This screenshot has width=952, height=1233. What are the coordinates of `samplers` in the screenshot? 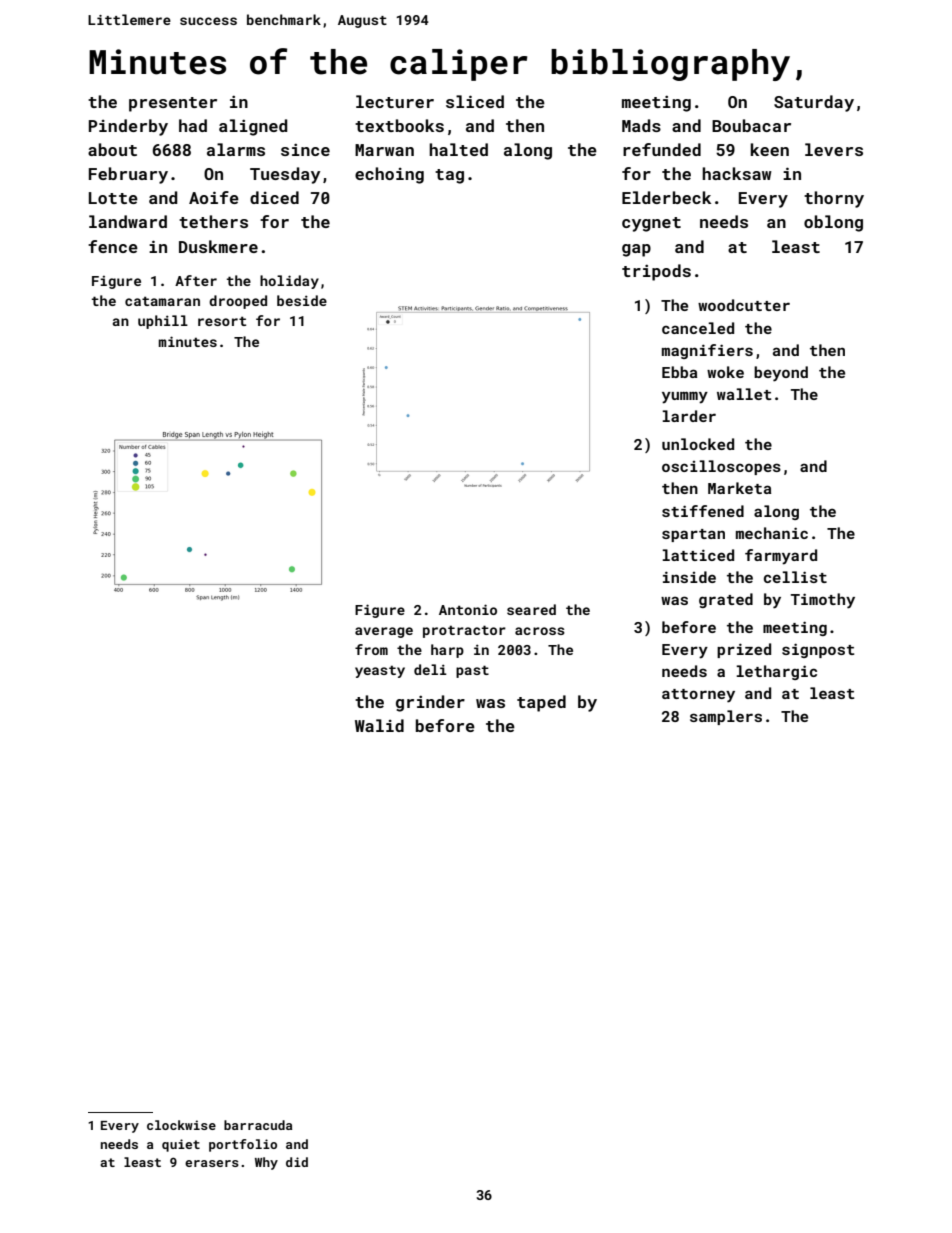 It's located at (726, 717).
